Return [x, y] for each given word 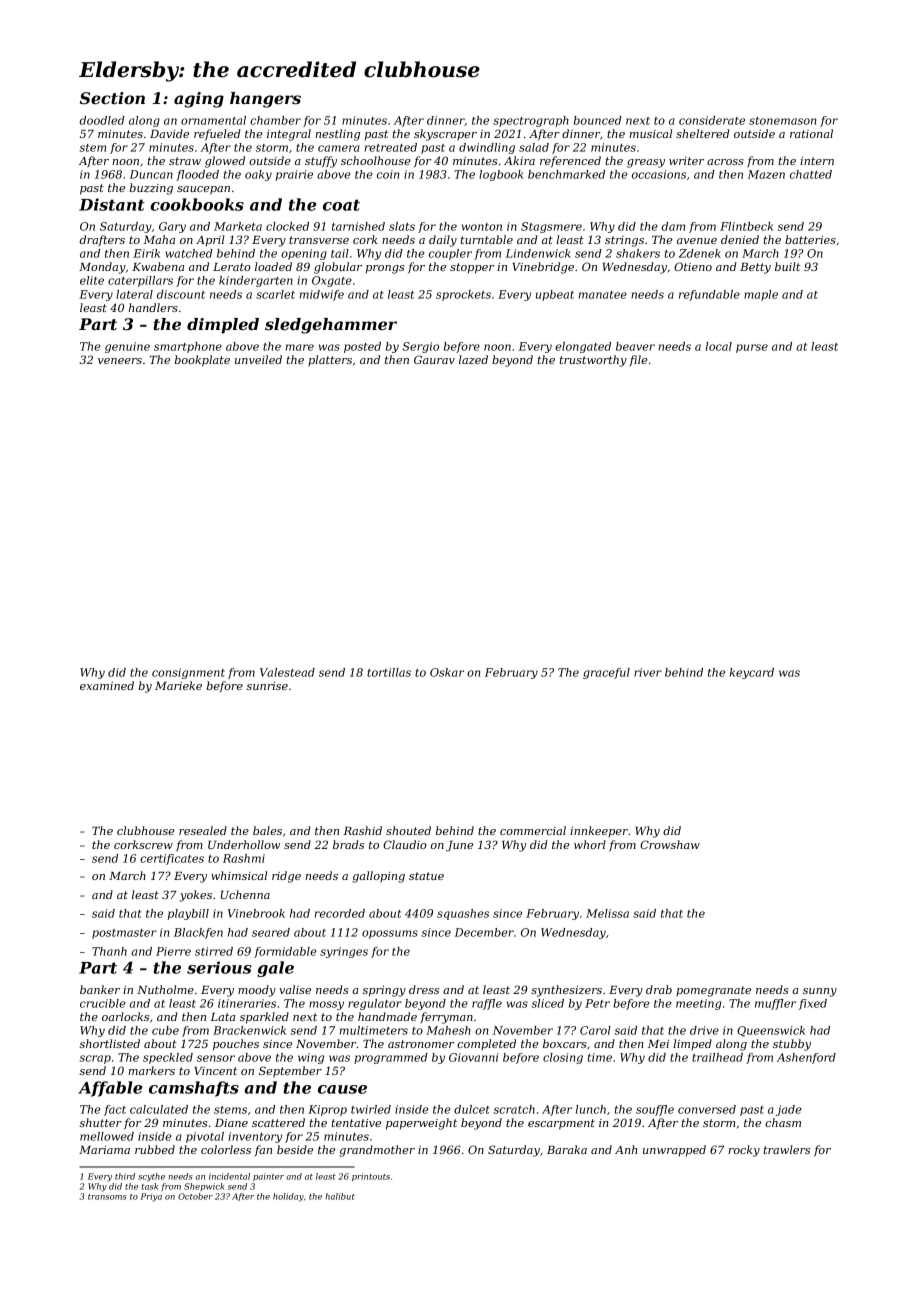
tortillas [389, 672]
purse [752, 348]
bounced [598, 120]
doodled [102, 120]
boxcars [564, 1043]
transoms [107, 1197]
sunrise [267, 686]
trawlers [787, 1149]
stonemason [782, 121]
